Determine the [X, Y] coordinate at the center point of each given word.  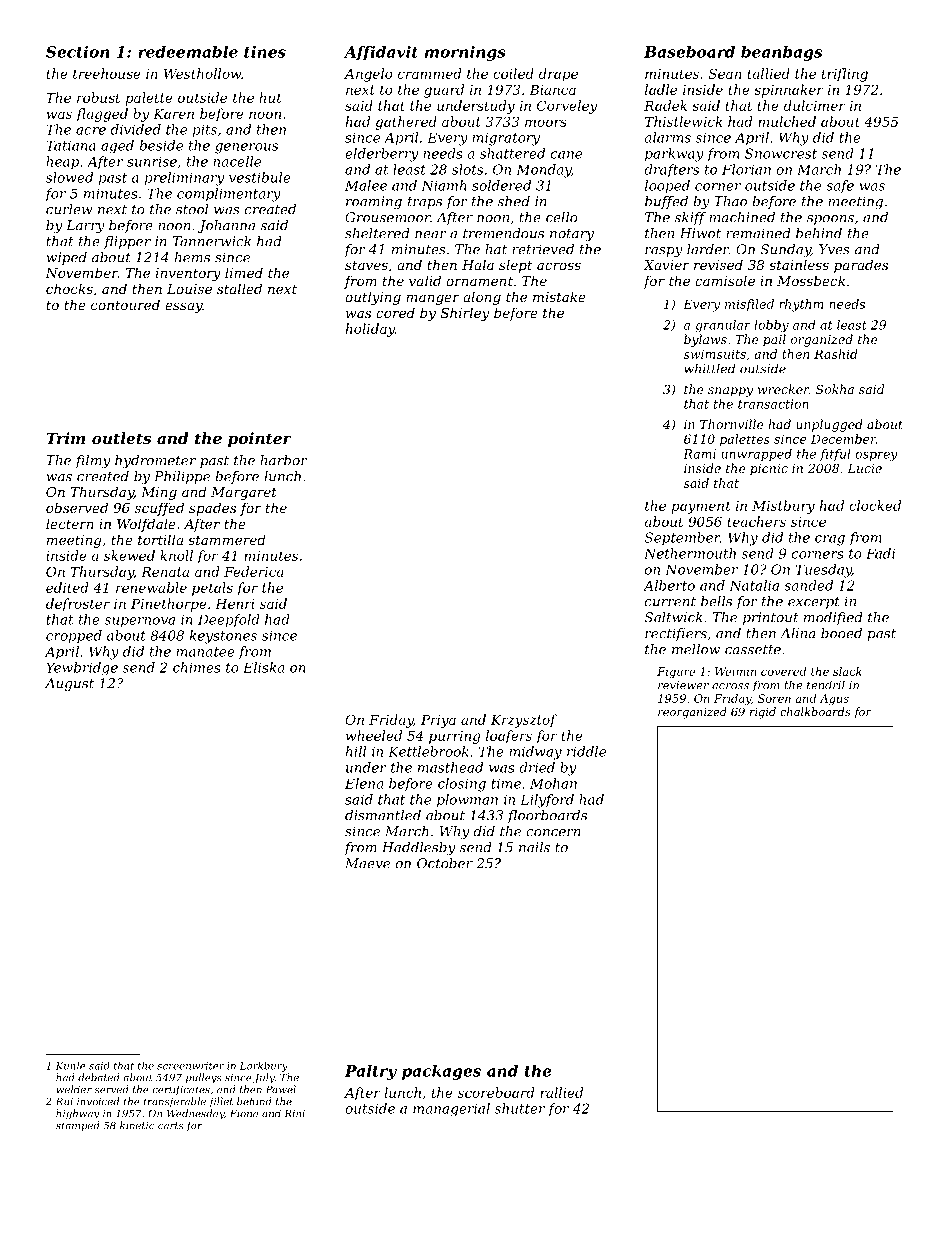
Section [77, 52]
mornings [465, 53]
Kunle [71, 1065]
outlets [121, 438]
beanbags [781, 53]
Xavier [666, 265]
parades [861, 266]
